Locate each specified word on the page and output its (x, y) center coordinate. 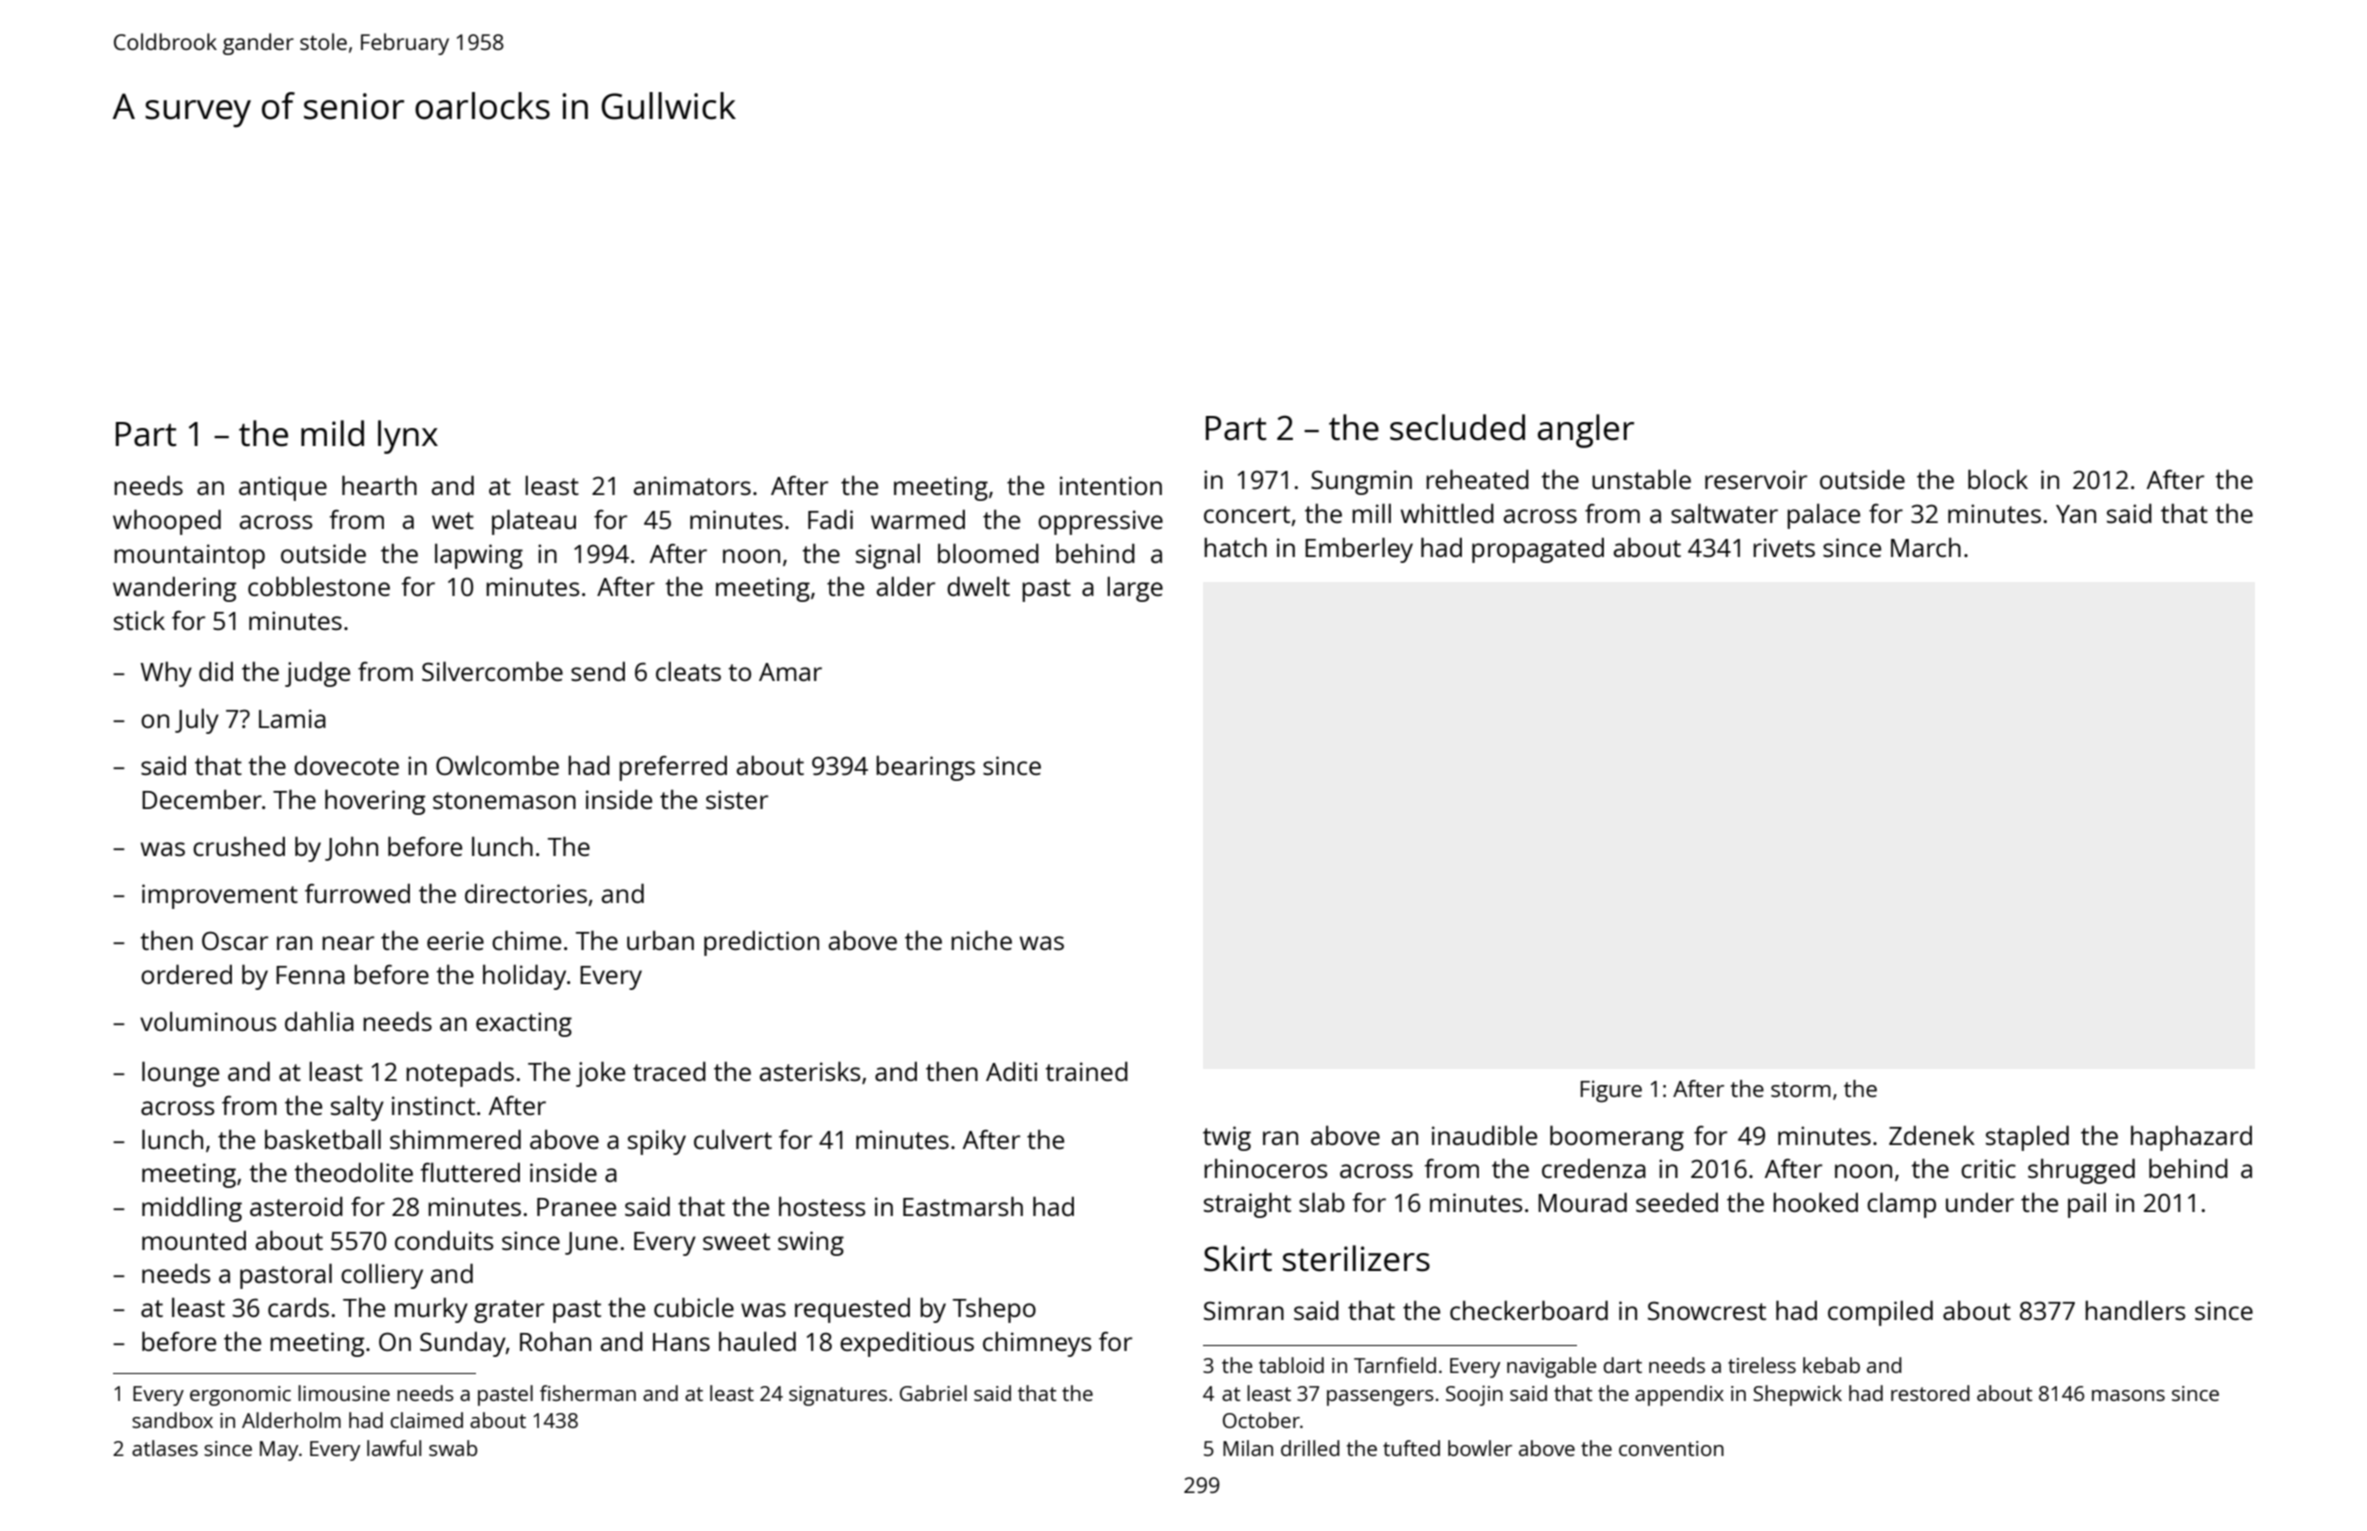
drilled (1310, 1448)
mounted (194, 1240)
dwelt (978, 586)
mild (332, 433)
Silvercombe (492, 671)
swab (453, 1448)
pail (2087, 1205)
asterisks (810, 1071)
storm (1801, 1089)
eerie (455, 940)
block (1998, 479)
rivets (1784, 547)
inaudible (1484, 1135)
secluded (1457, 427)
